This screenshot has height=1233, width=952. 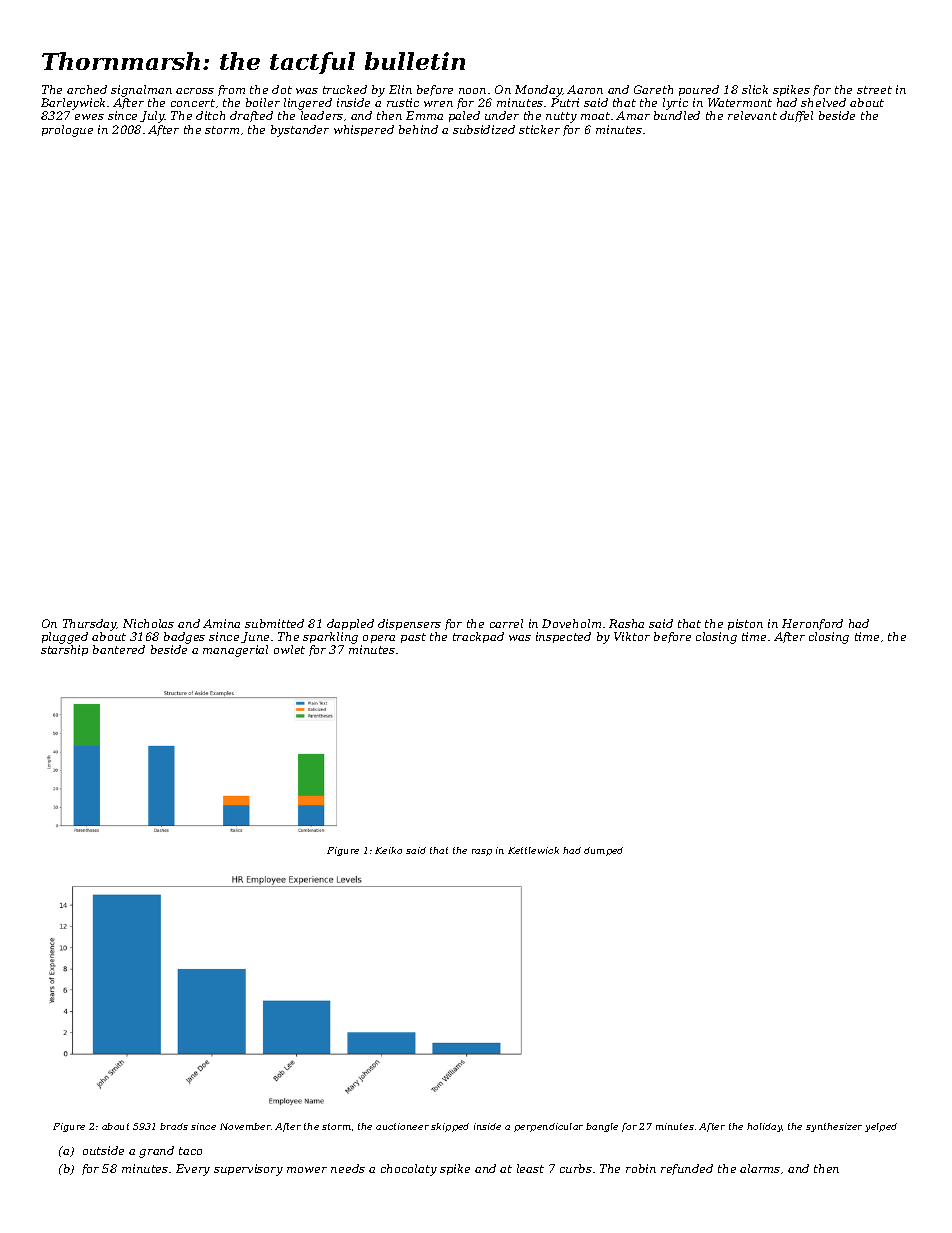 What do you see at coordinates (796, 116) in the screenshot?
I see `duffel` at bounding box center [796, 116].
